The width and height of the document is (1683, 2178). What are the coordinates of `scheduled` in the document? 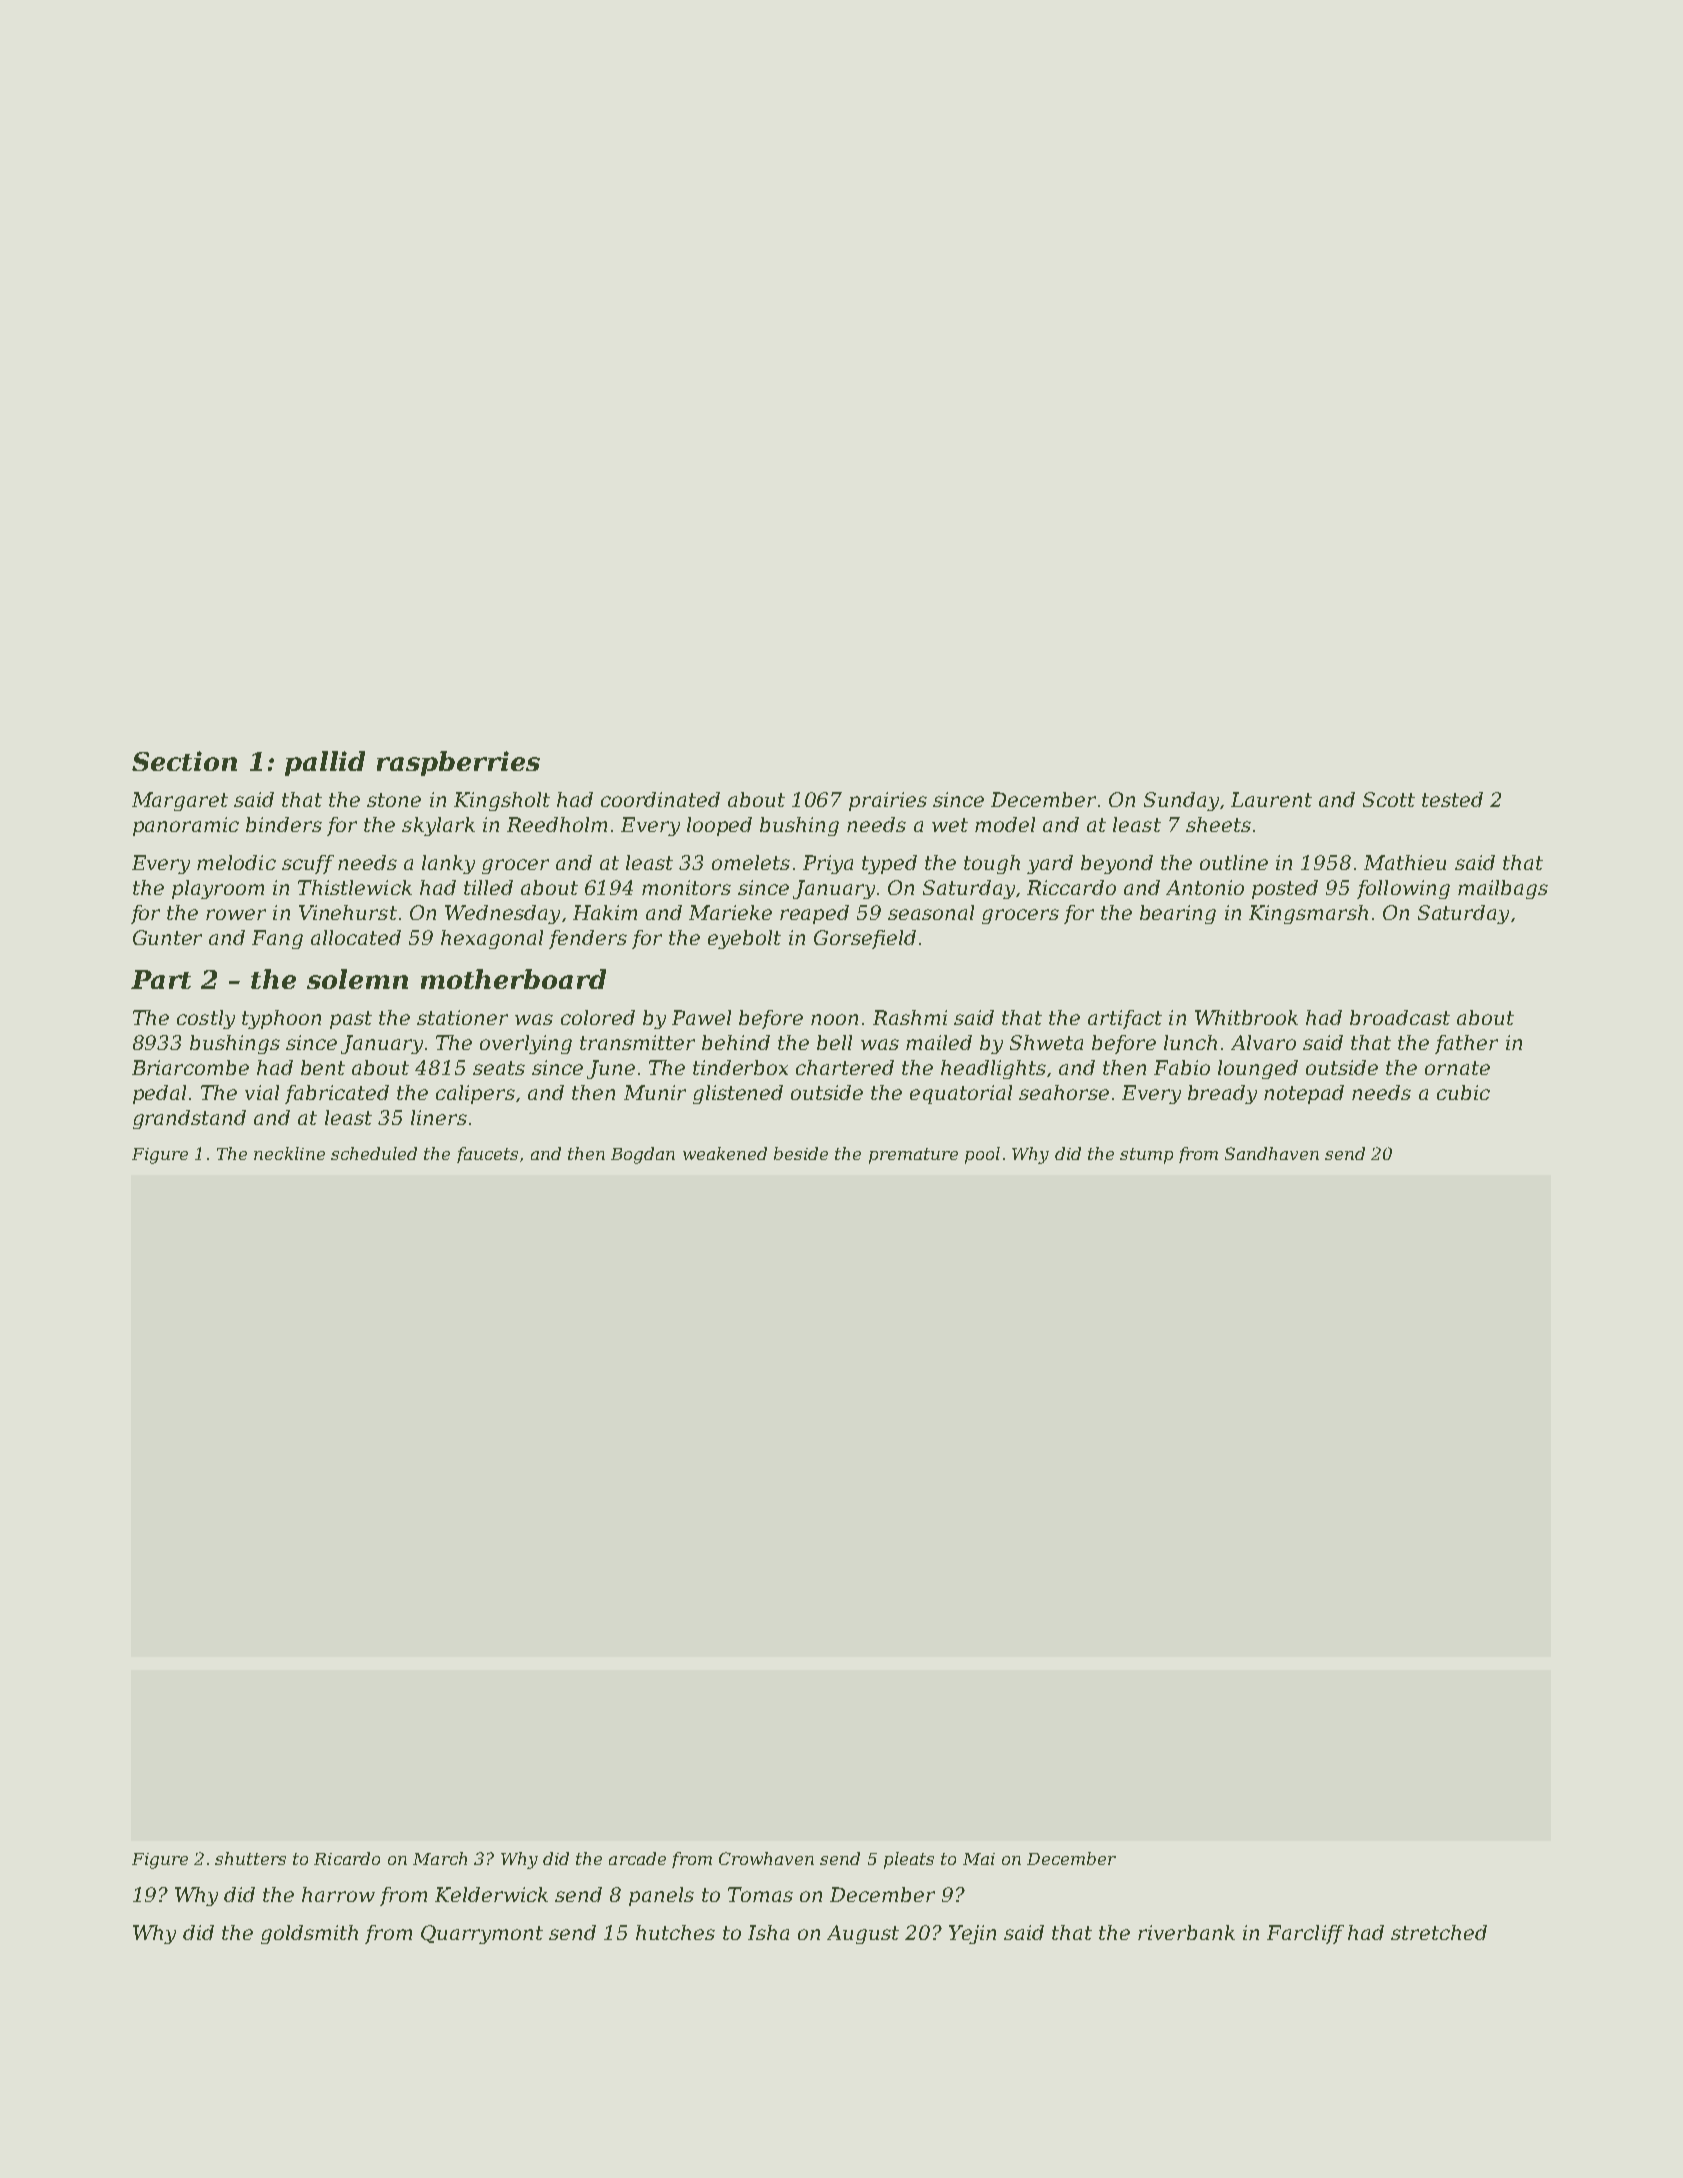 It's located at (374, 1153).
